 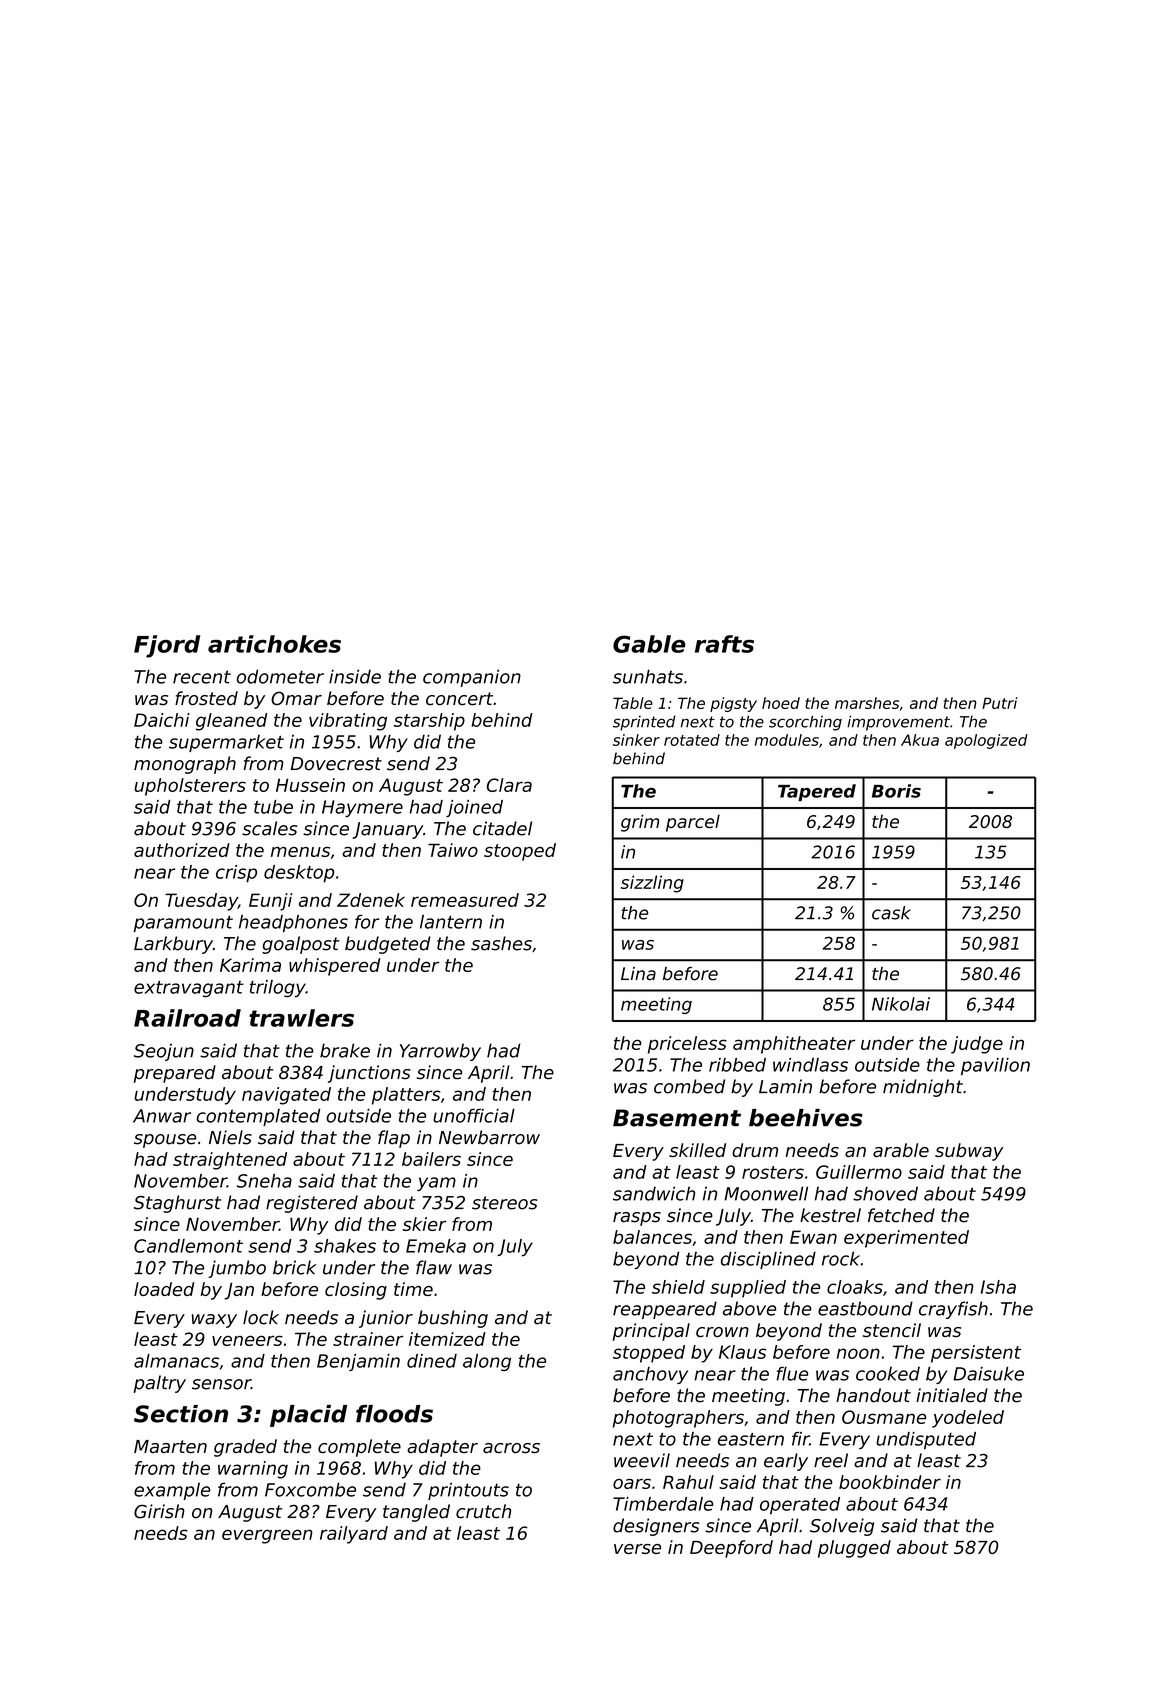 What do you see at coordinates (159, 1511) in the page?
I see `Girish` at bounding box center [159, 1511].
